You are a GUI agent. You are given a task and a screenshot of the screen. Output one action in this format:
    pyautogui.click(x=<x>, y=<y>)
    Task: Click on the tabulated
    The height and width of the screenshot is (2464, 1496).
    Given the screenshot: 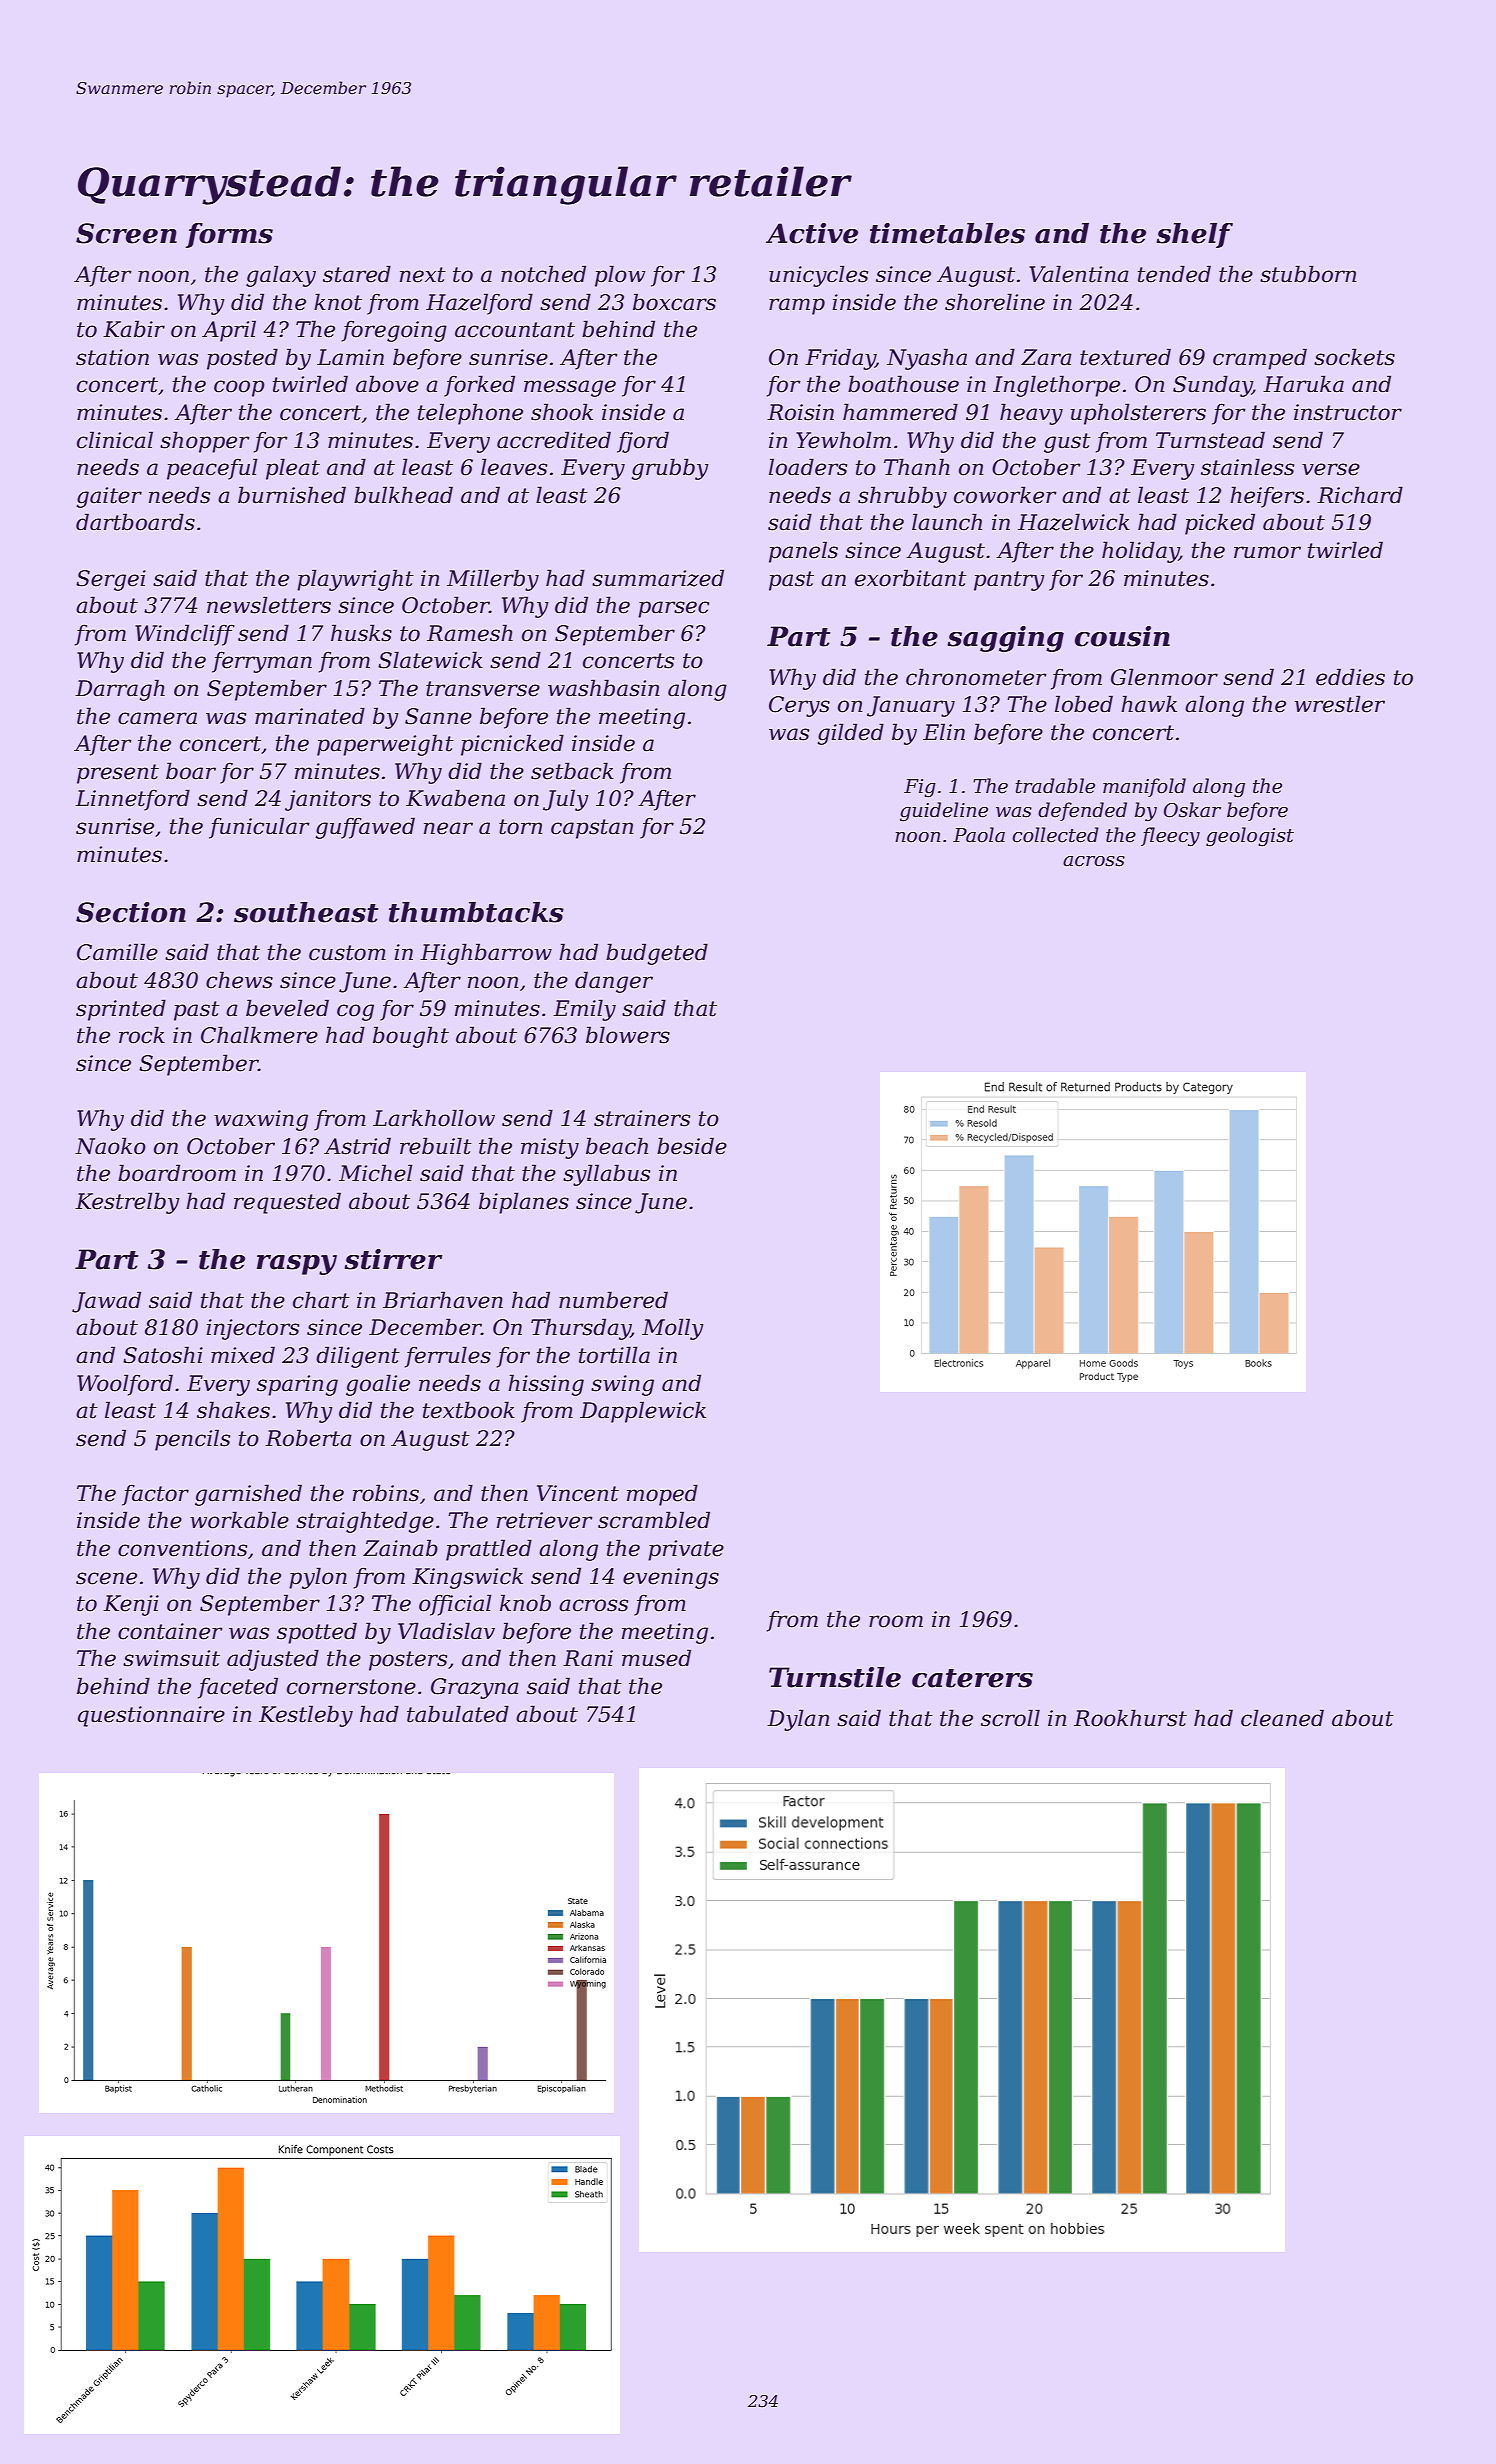 What is the action you would take?
    pyautogui.click(x=458, y=1714)
